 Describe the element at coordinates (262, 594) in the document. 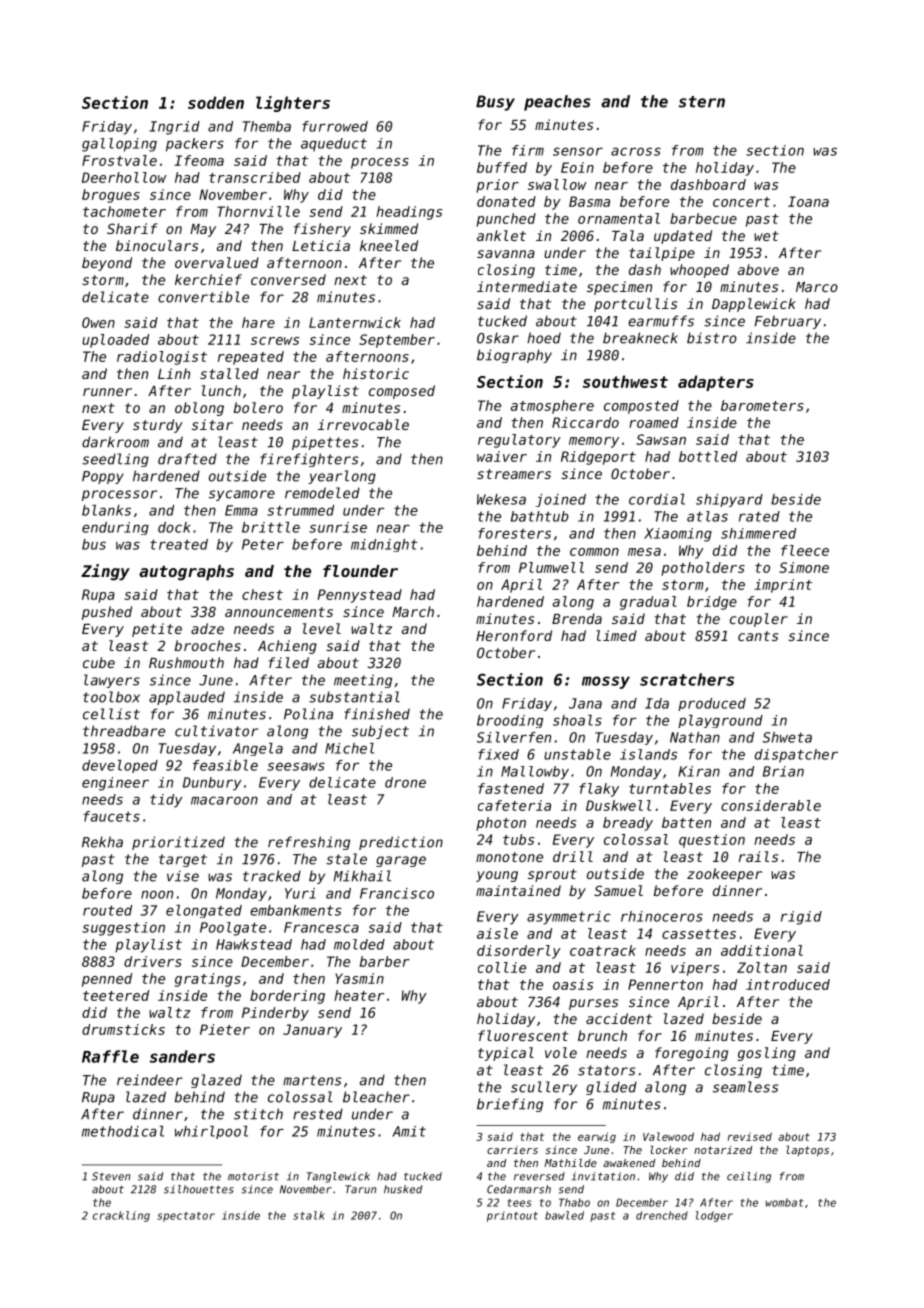

I see `chest` at that location.
